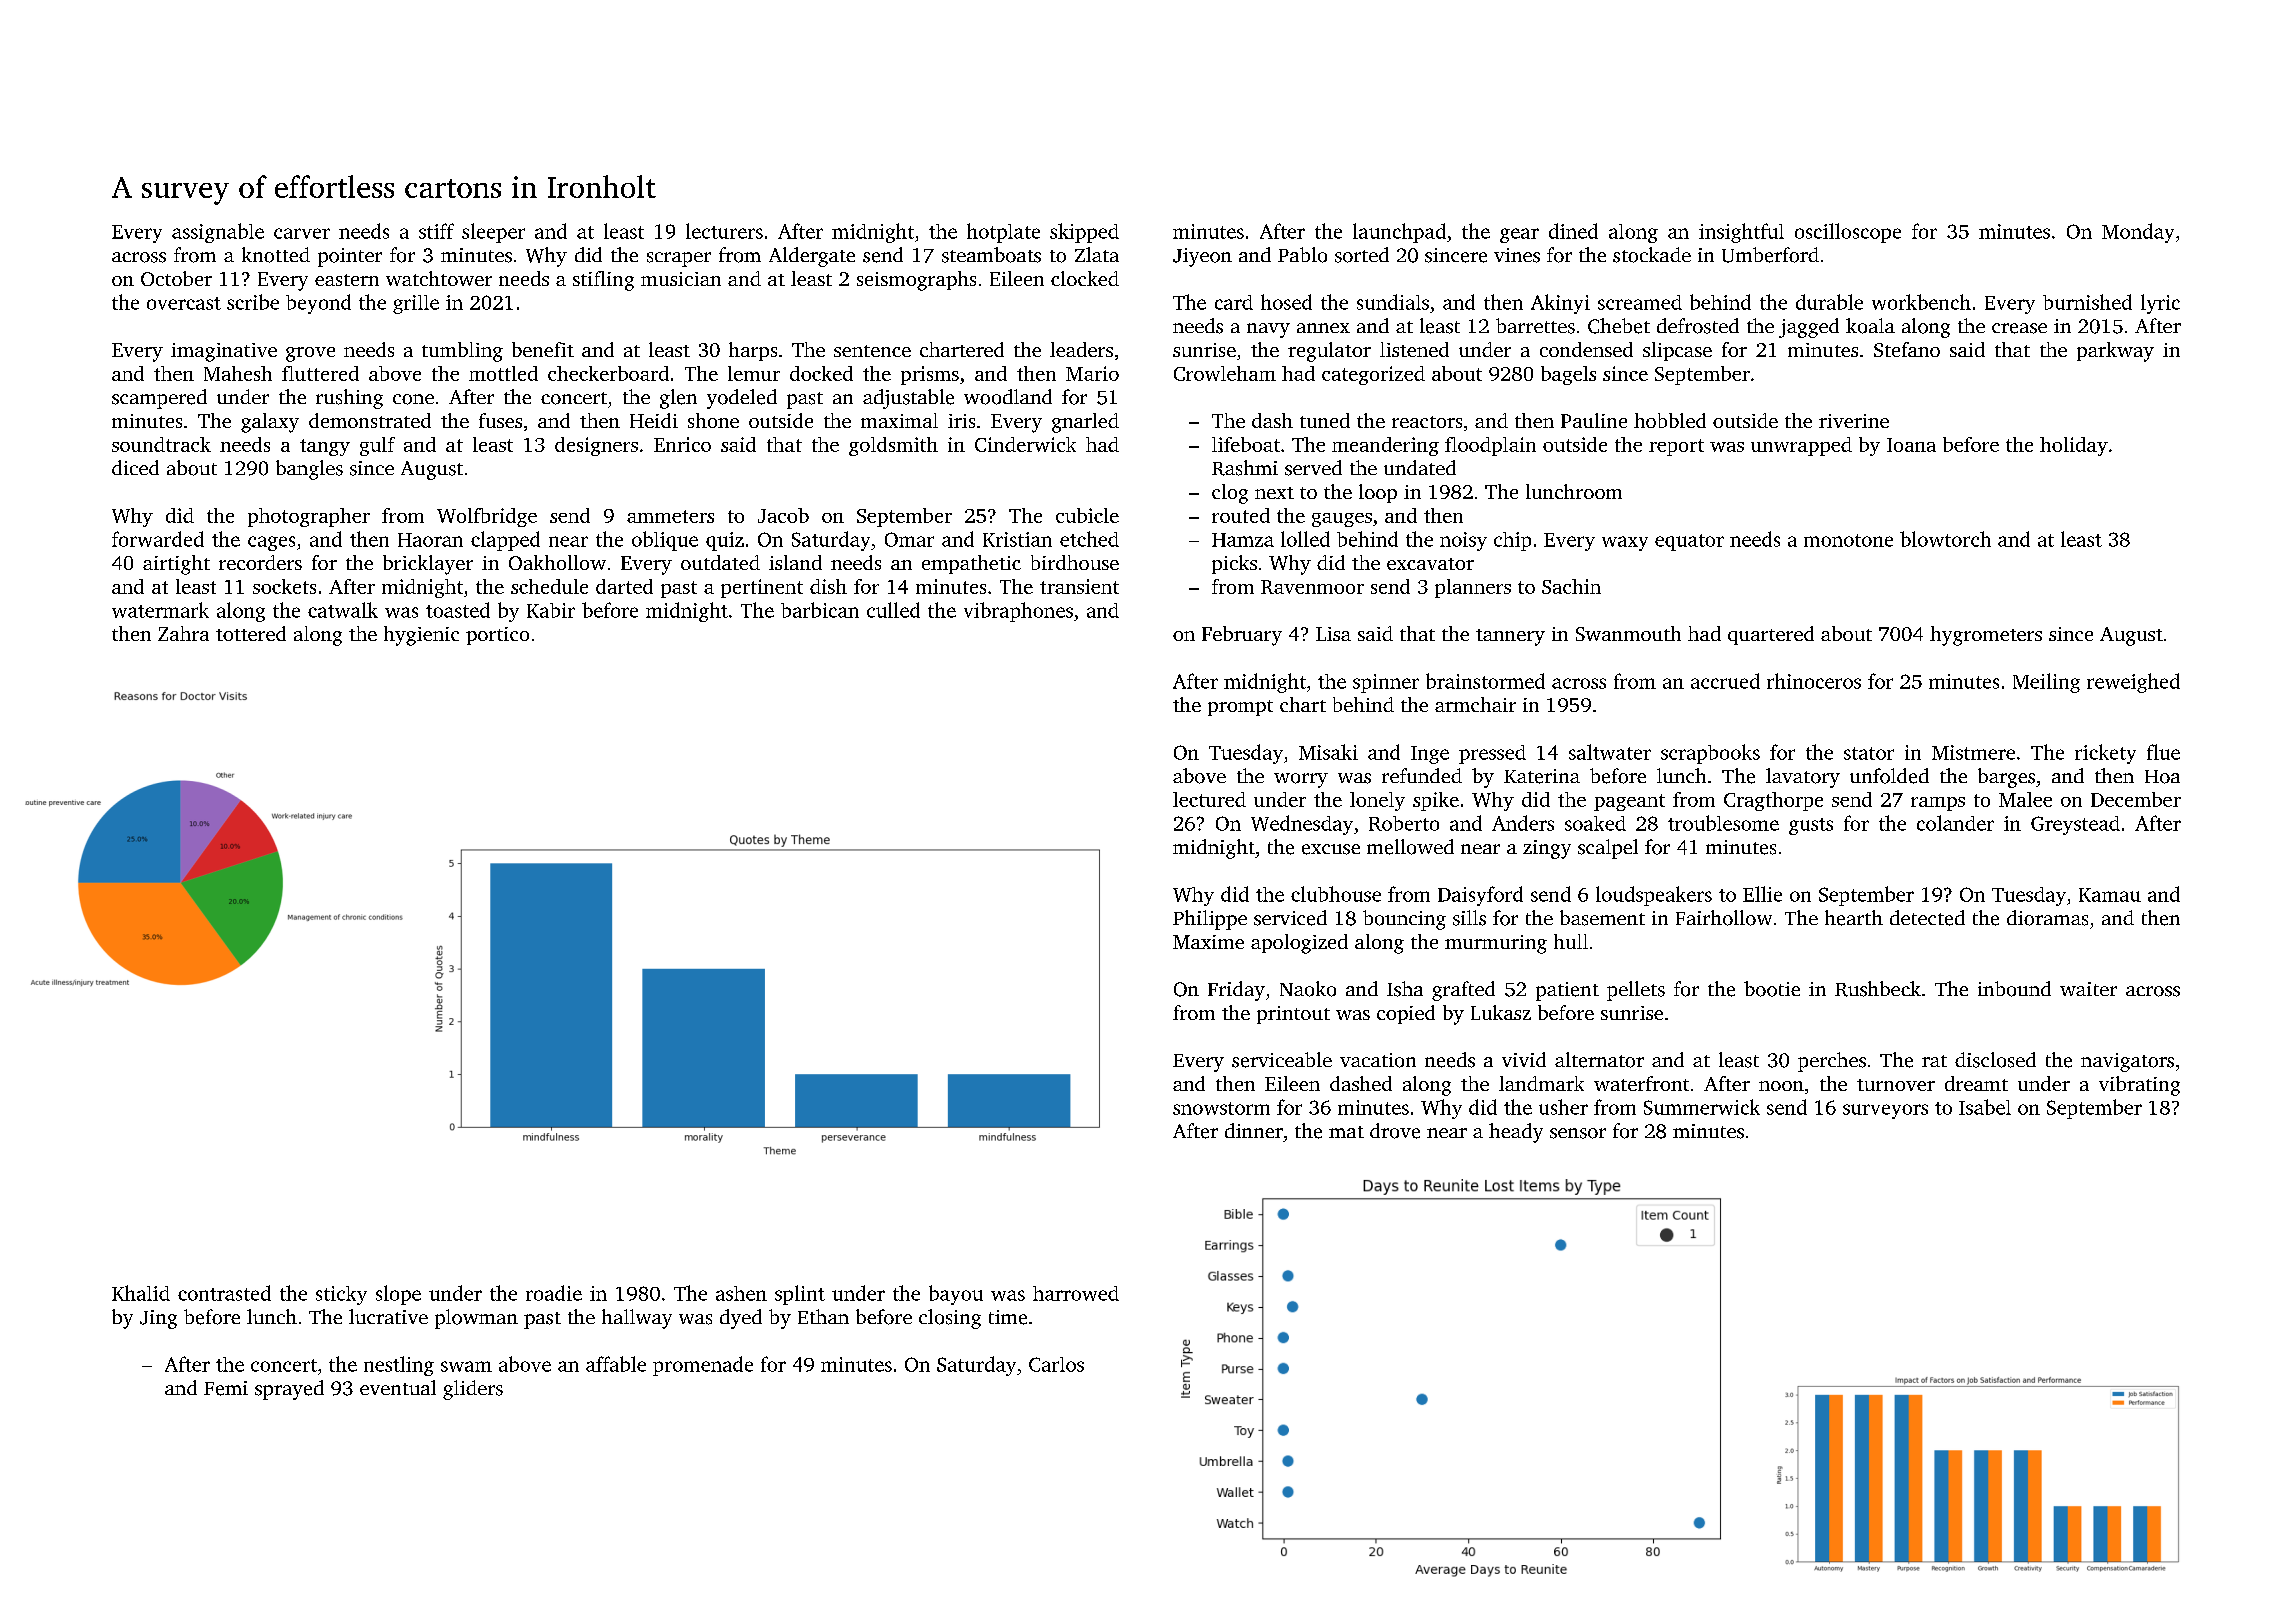 Image resolution: width=2292 pixels, height=1620 pixels. What do you see at coordinates (436, 231) in the screenshot?
I see `stiff` at bounding box center [436, 231].
